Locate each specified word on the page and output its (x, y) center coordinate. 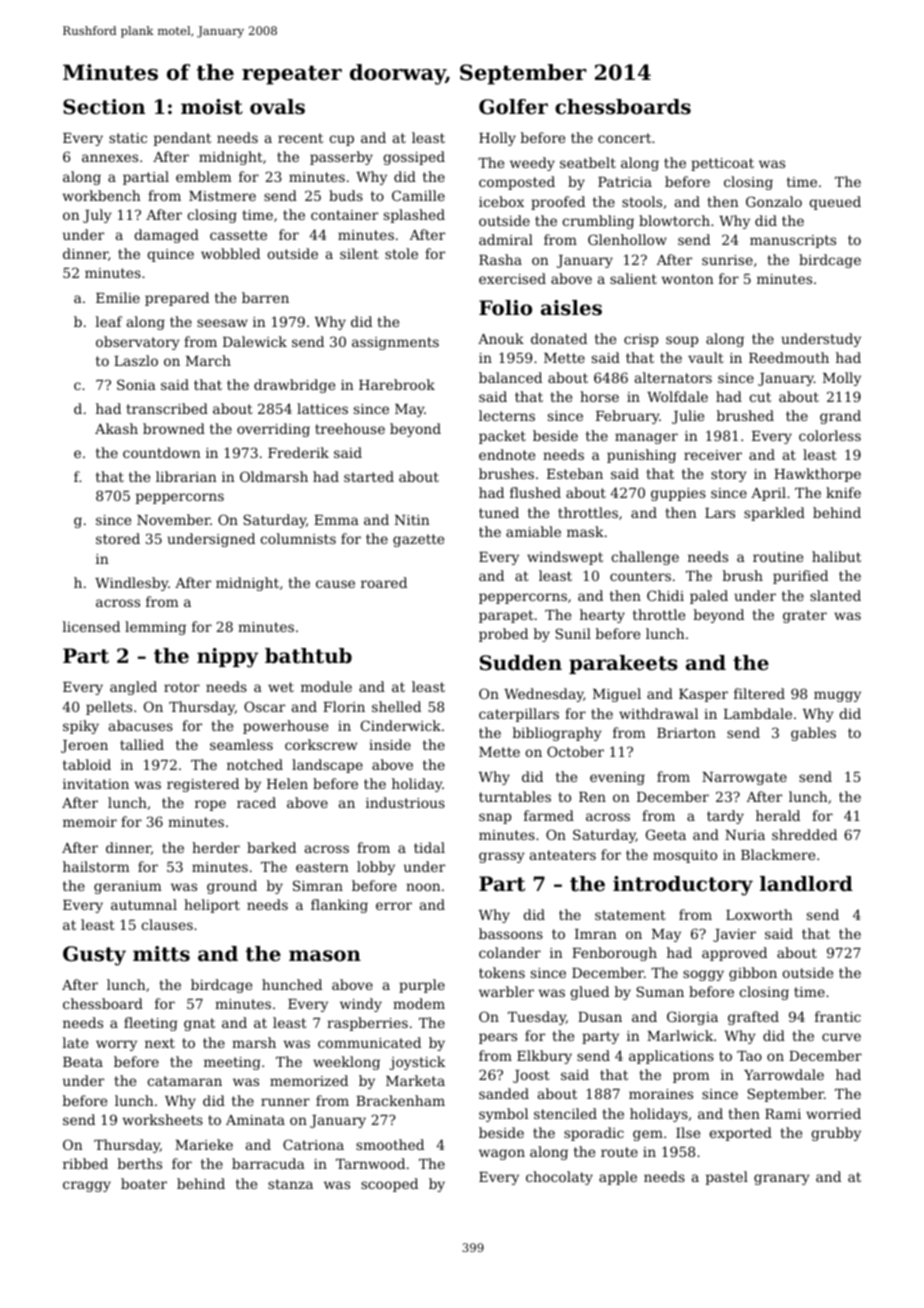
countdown (162, 452)
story (729, 475)
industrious (405, 802)
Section (104, 107)
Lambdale (758, 713)
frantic (838, 1016)
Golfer (513, 107)
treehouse (350, 428)
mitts (161, 954)
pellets (109, 708)
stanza (290, 1184)
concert (624, 138)
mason (325, 956)
